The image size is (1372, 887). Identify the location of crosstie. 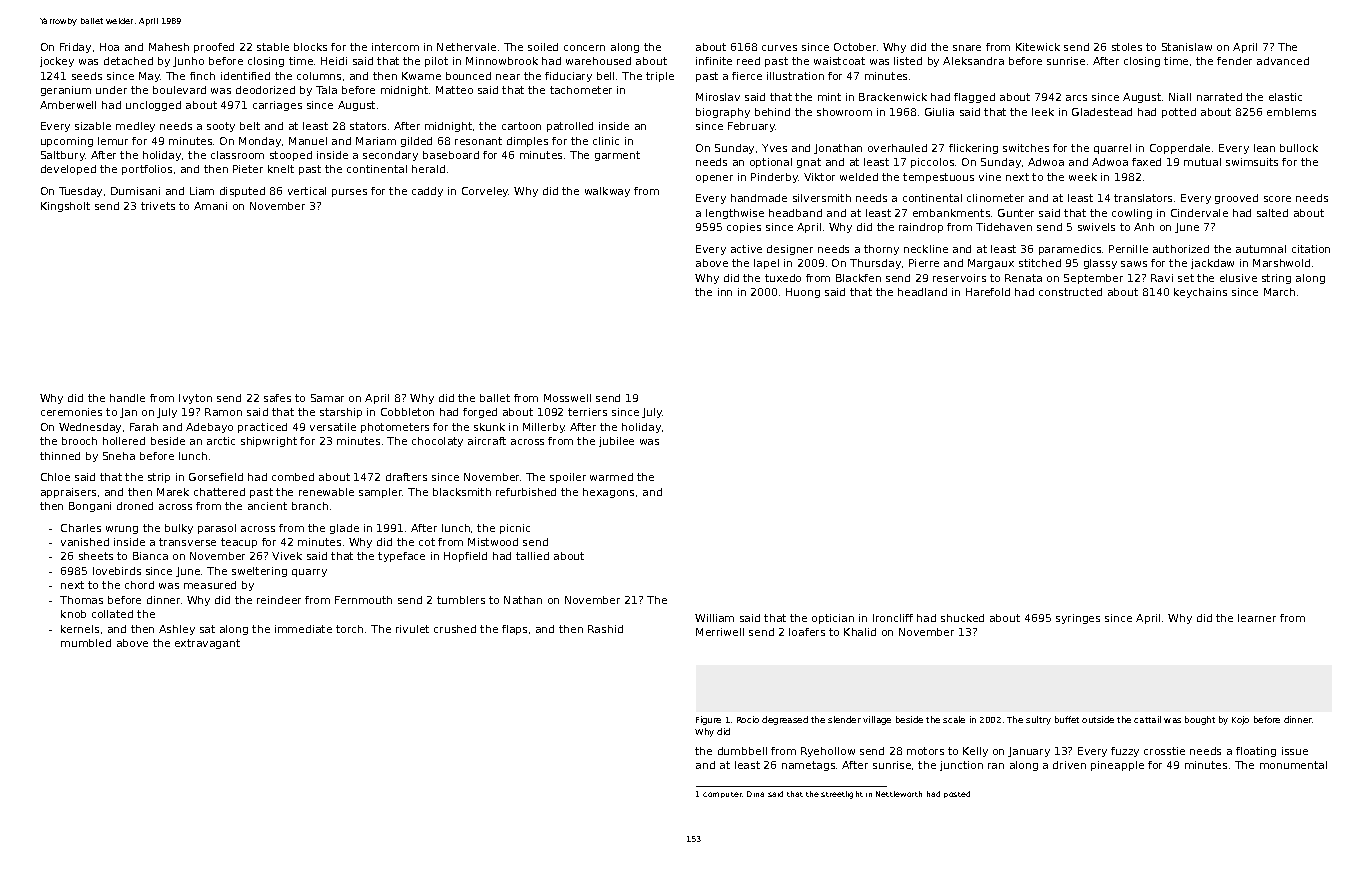
(1164, 751).
